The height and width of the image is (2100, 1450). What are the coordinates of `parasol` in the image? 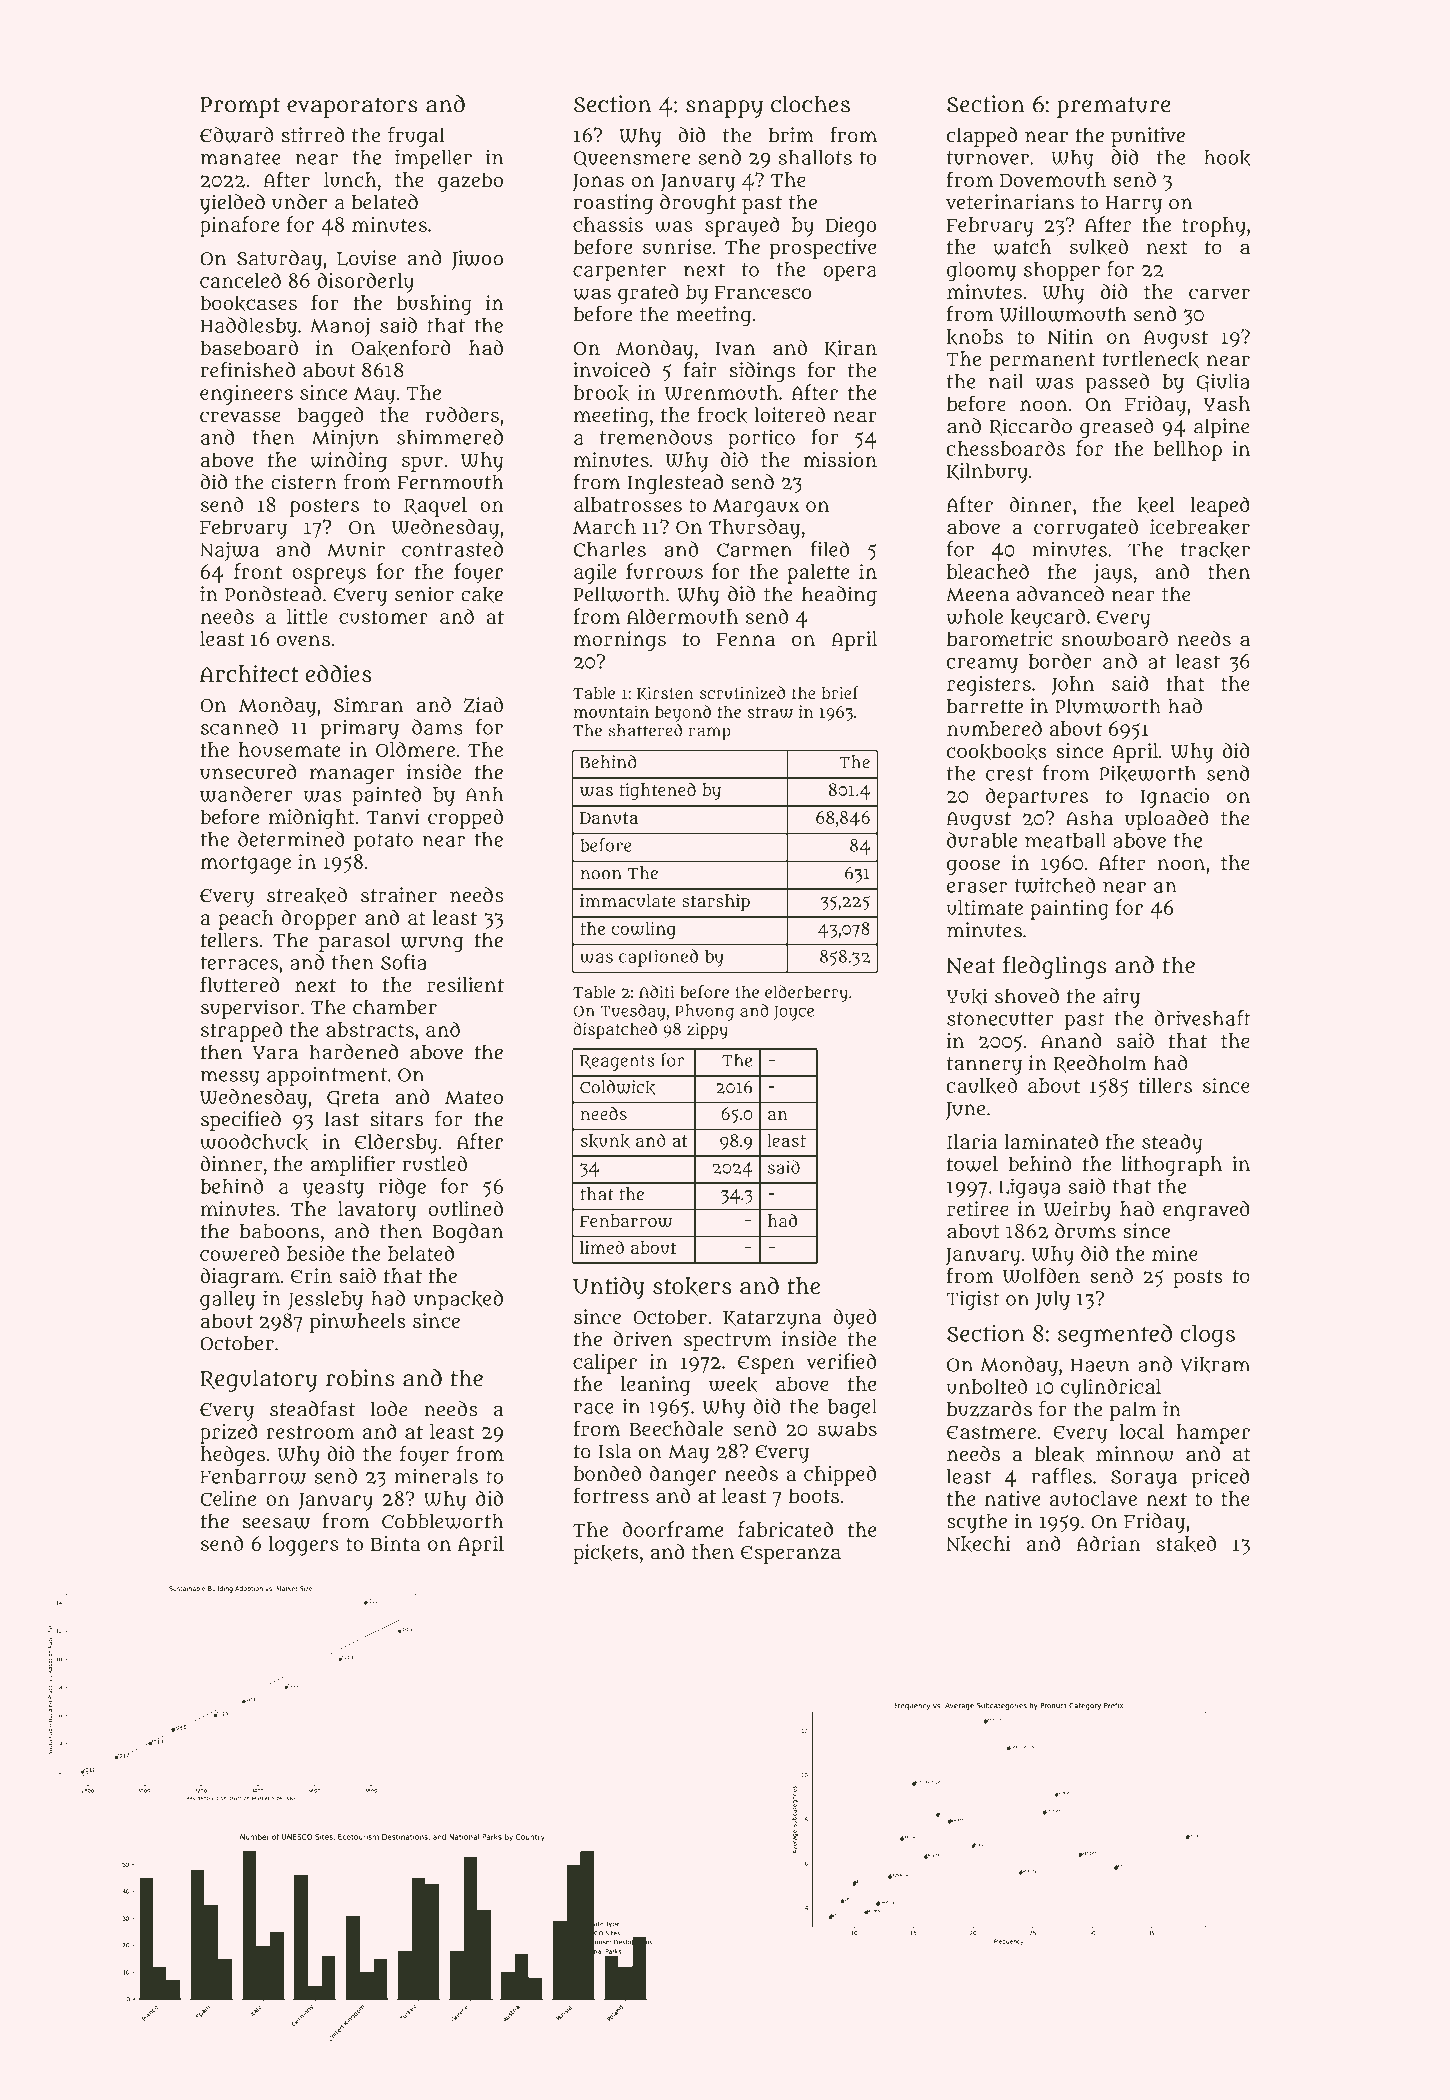 It's located at (355, 942).
